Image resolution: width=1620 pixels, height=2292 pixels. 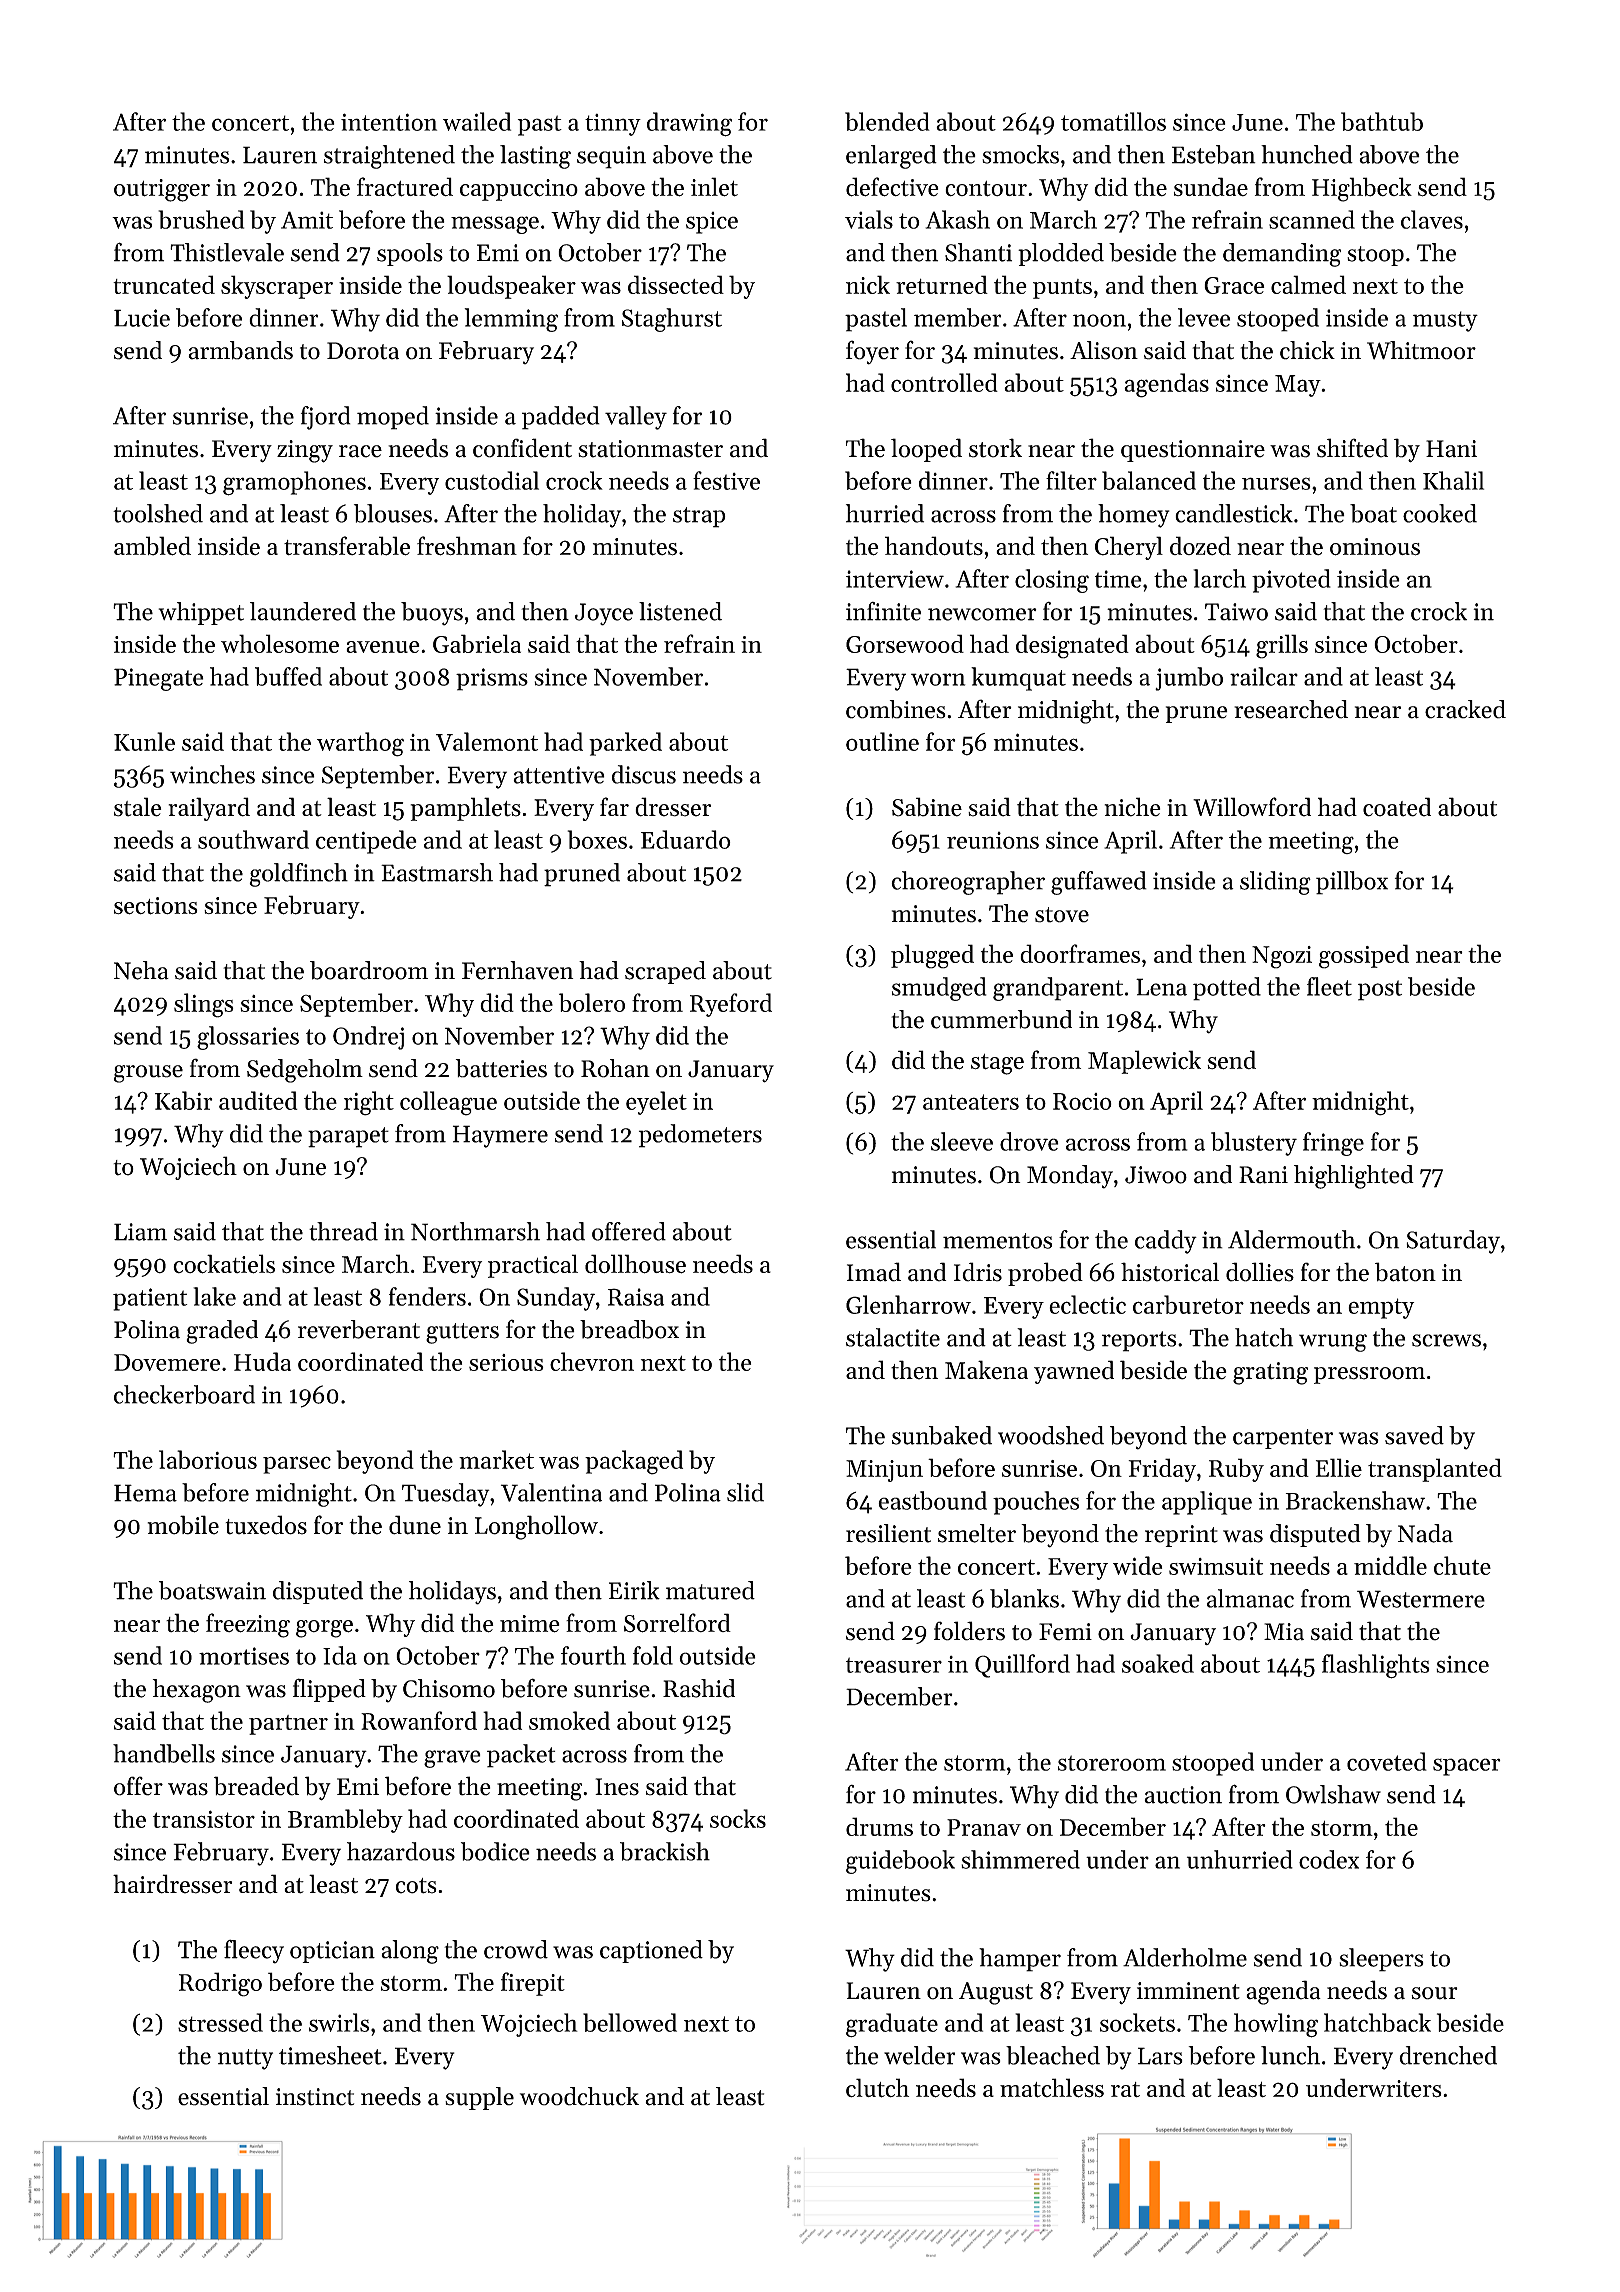 What do you see at coordinates (1352, 883) in the screenshot?
I see `pillbox` at bounding box center [1352, 883].
